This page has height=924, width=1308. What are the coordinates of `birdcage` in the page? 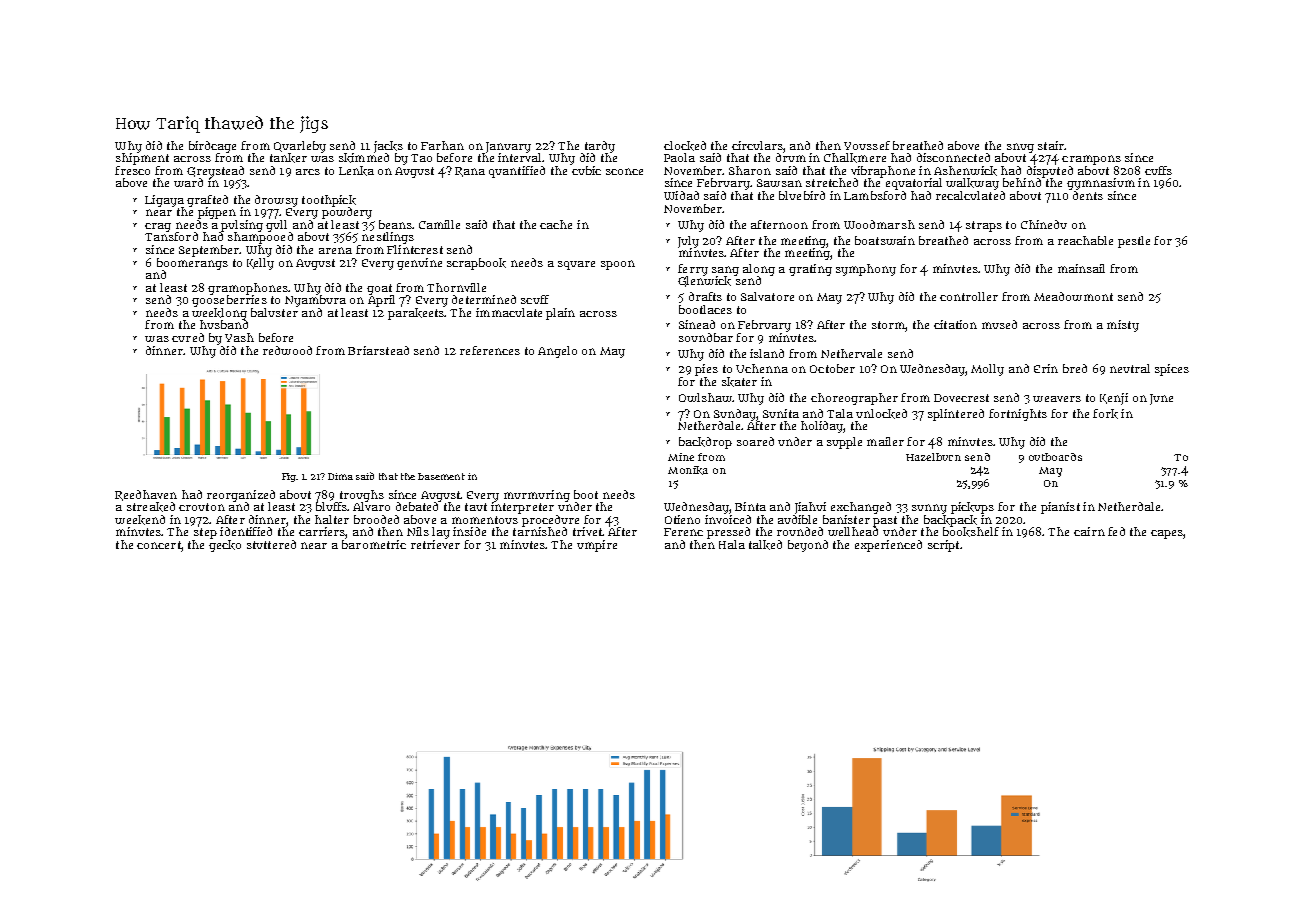 It's located at (212, 147).
